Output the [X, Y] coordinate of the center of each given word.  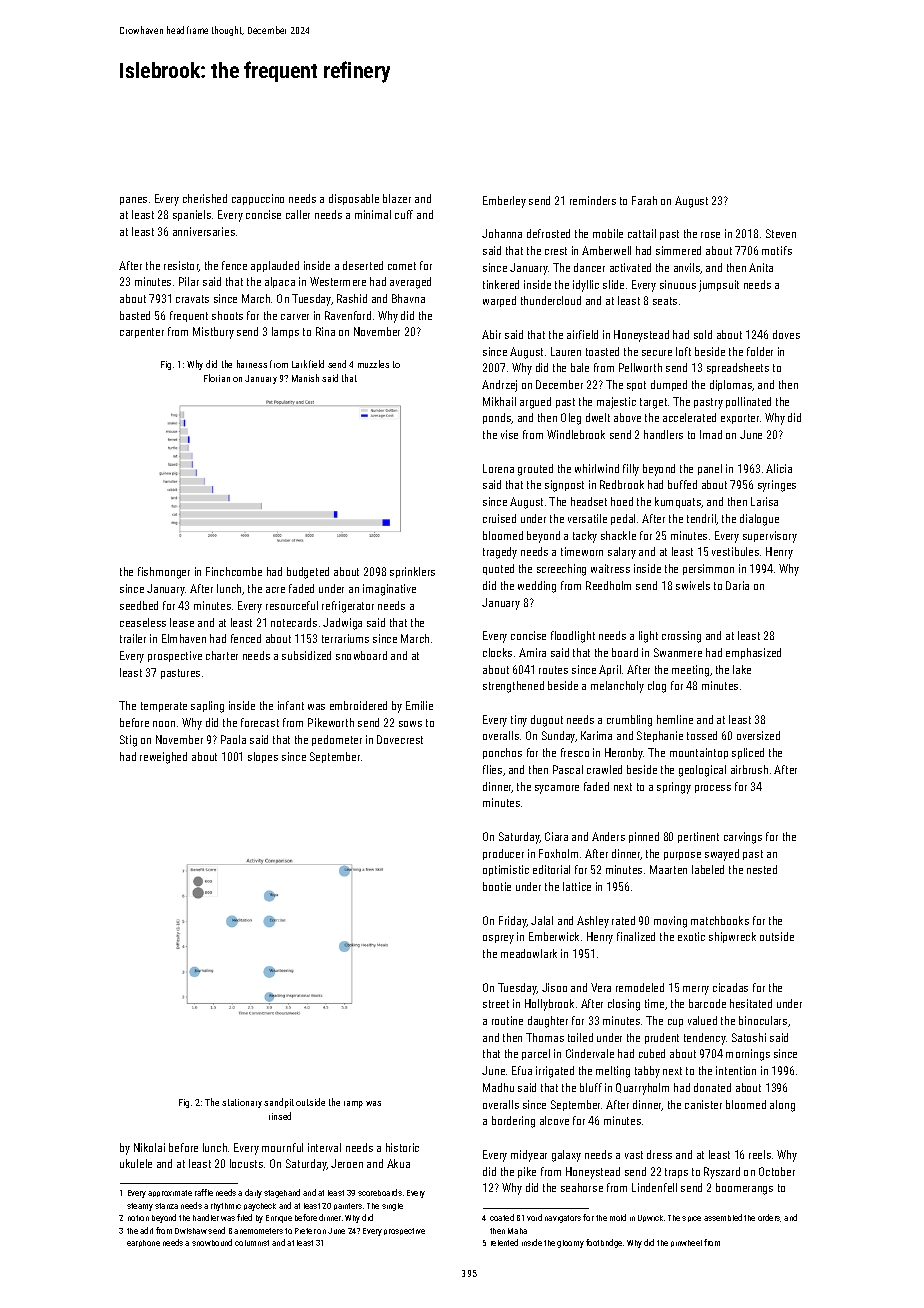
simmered [678, 250]
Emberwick [554, 936]
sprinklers [412, 572]
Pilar [189, 281]
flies [492, 769]
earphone [143, 1243]
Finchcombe [234, 571]
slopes [263, 757]
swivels [693, 585]
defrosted [548, 233]
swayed [722, 855]
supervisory [770, 537]
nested [762, 869]
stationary [242, 1103]
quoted [498, 569]
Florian [217, 378]
